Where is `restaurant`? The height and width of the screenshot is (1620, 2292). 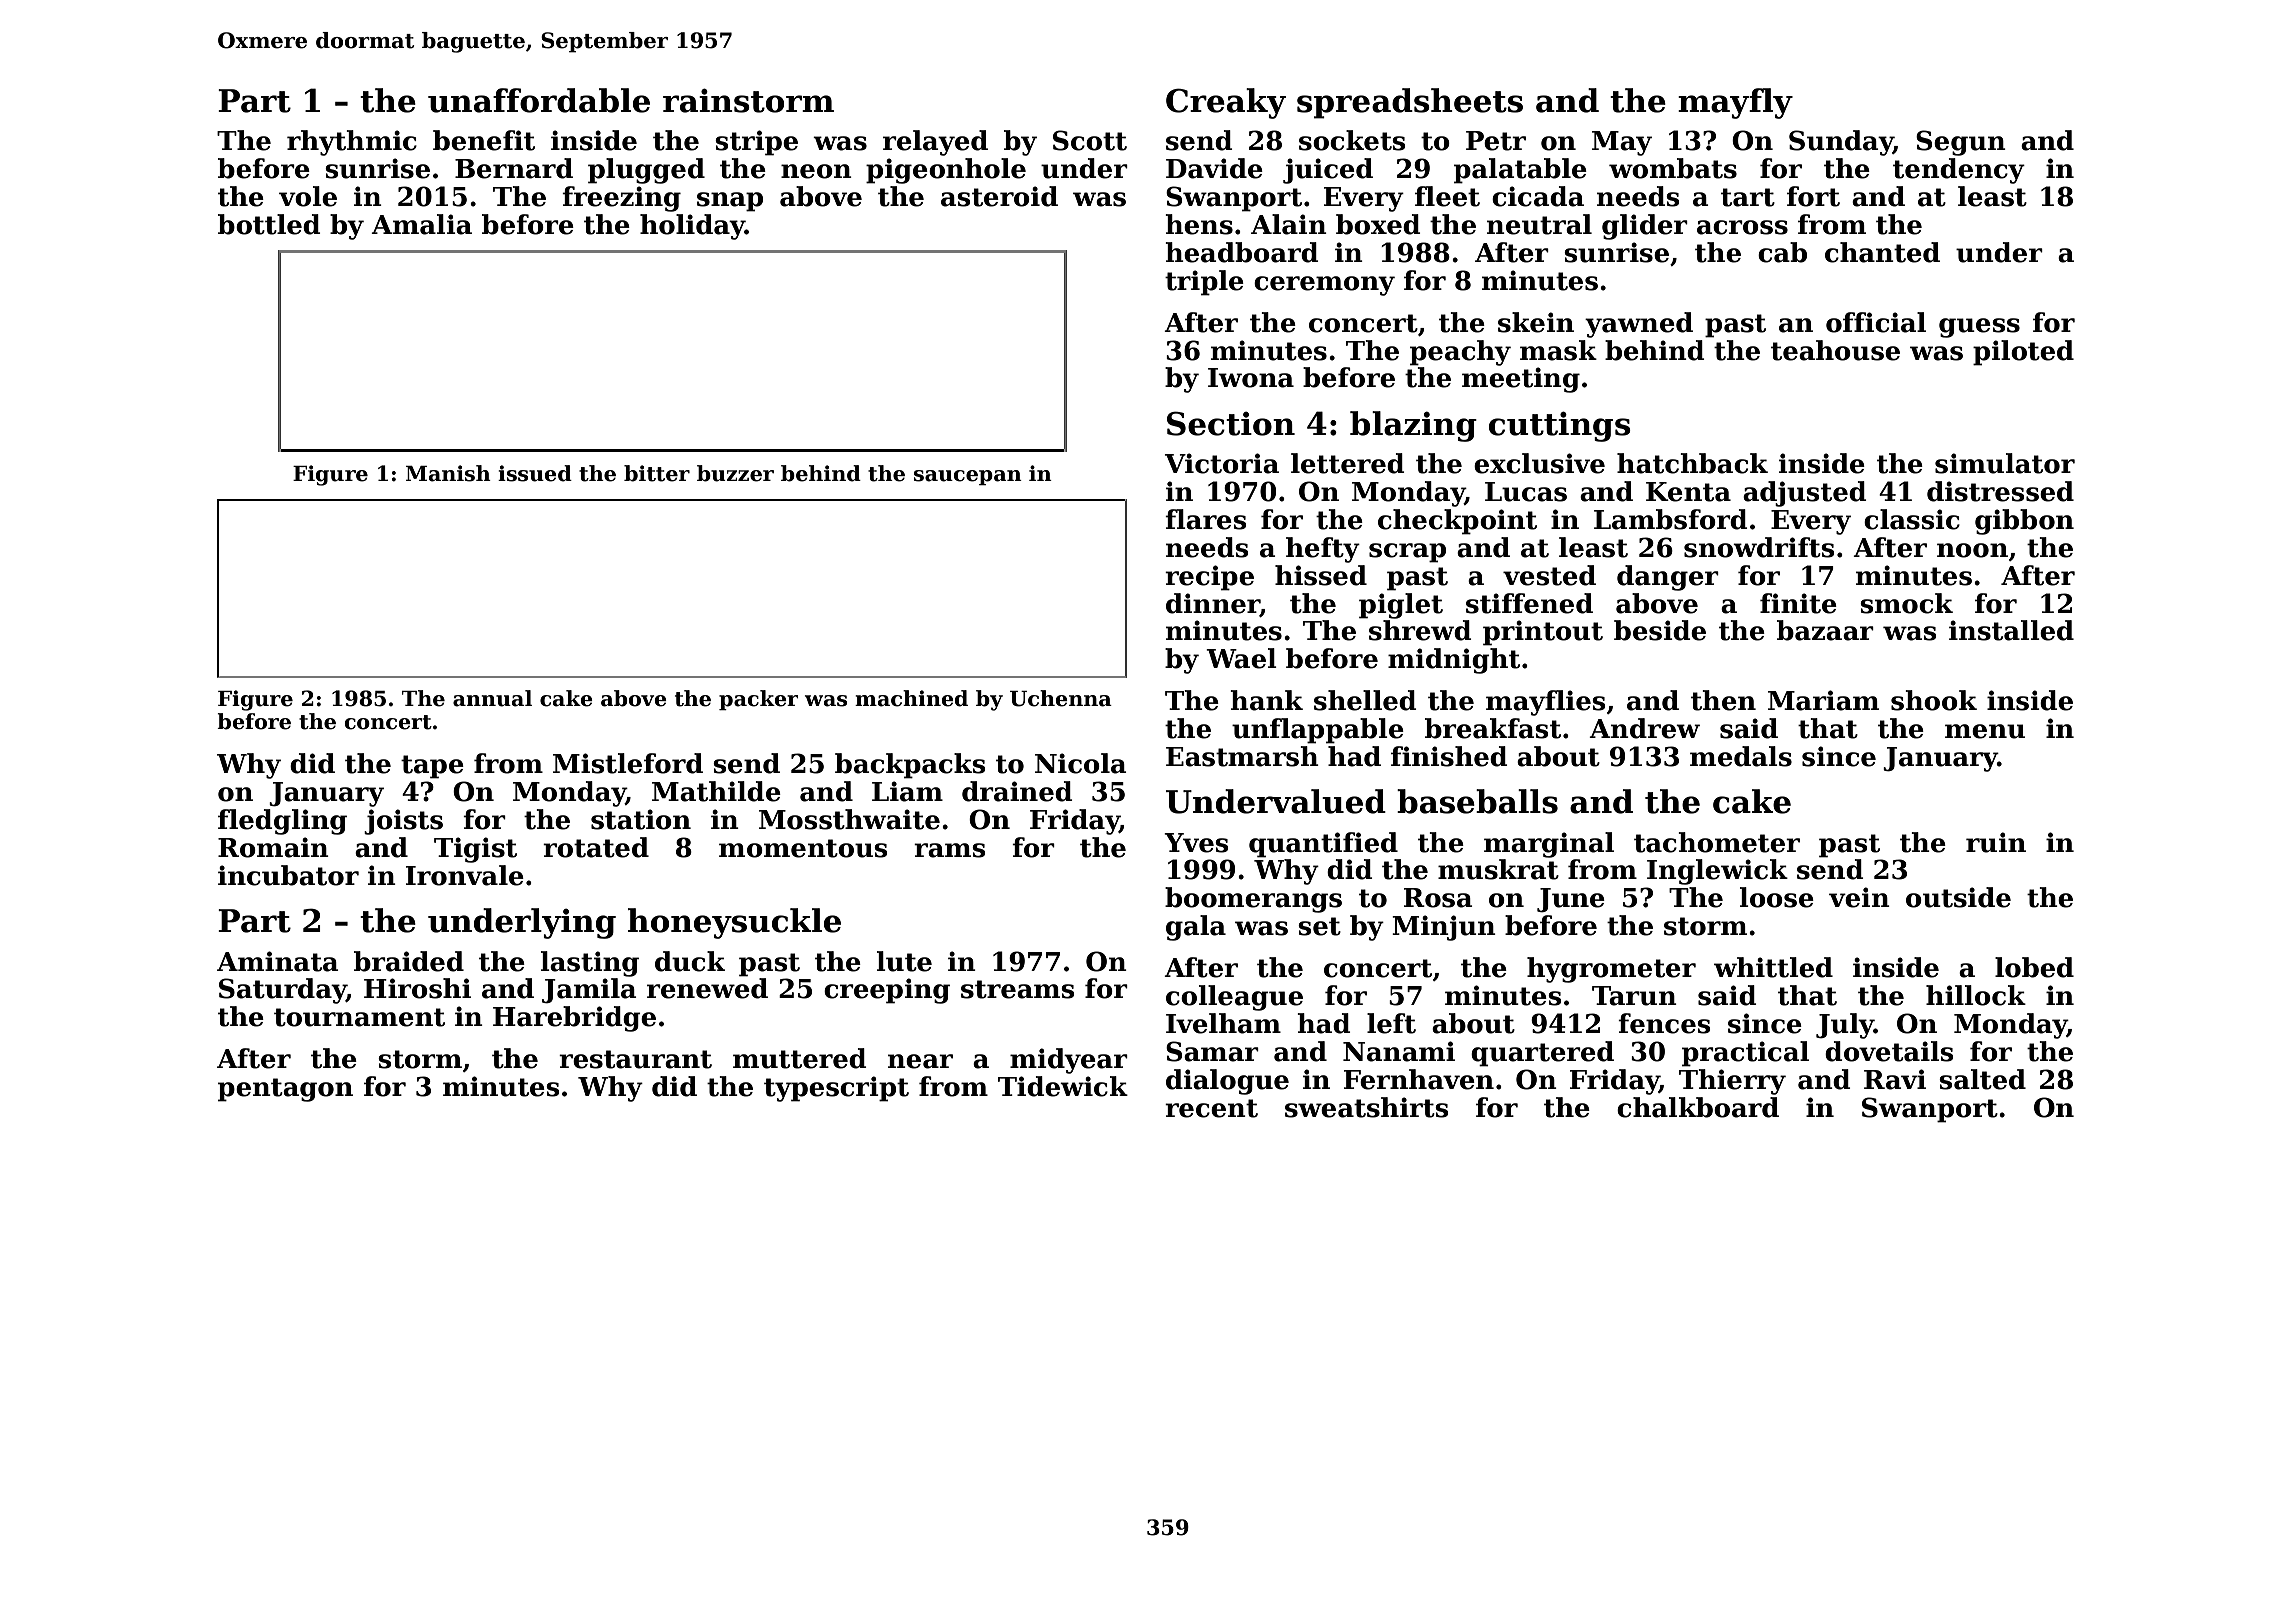
restaurant is located at coordinates (635, 1059).
